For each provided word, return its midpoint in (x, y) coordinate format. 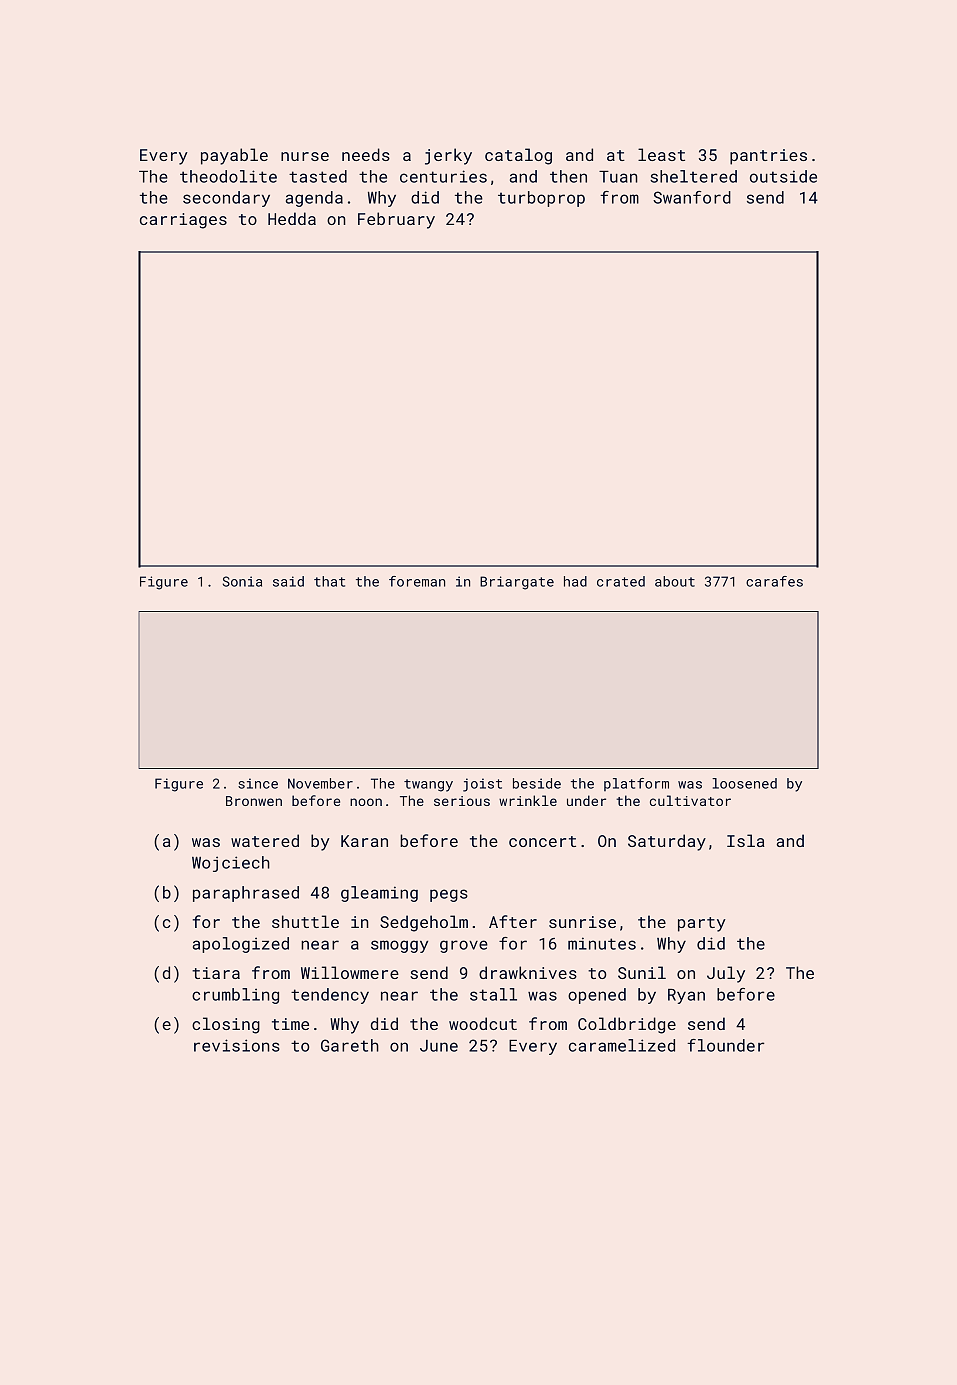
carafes (774, 581)
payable (234, 156)
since (258, 783)
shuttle (305, 921)
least (661, 154)
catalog (518, 156)
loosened (744, 783)
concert (542, 841)
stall (493, 994)
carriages (183, 221)
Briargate (517, 583)
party (702, 924)
